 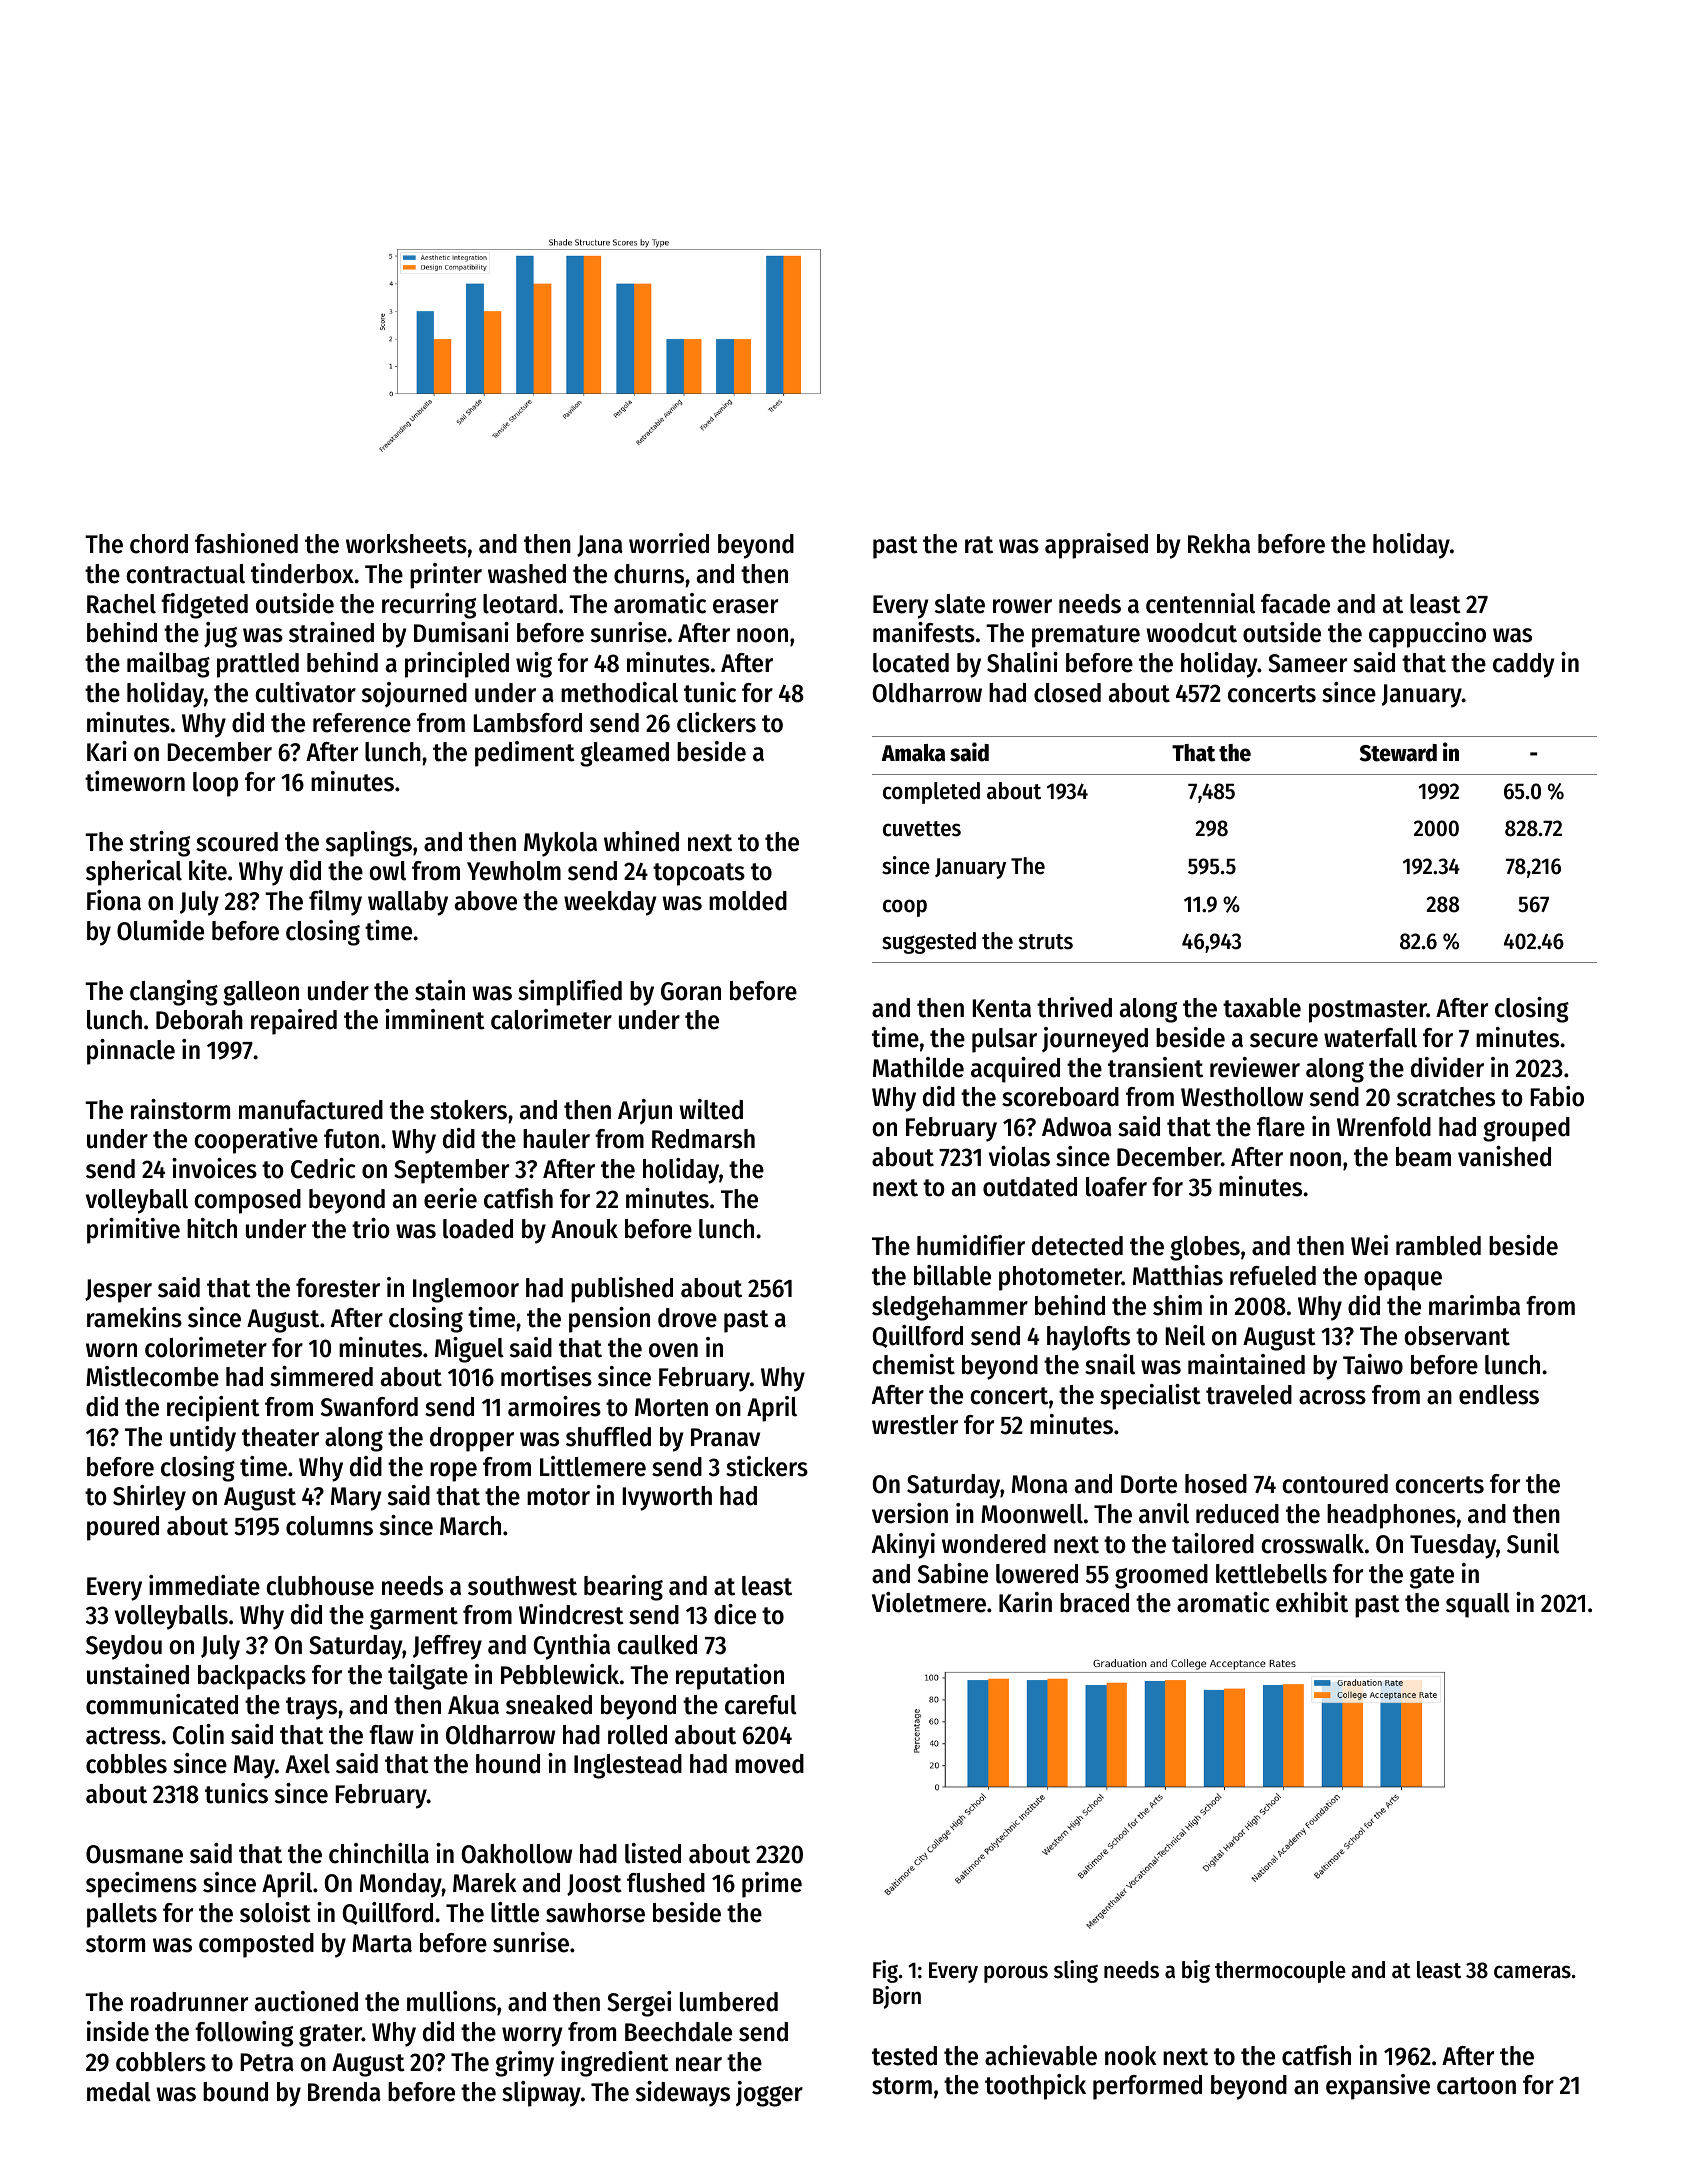 I want to click on Steward, so click(x=1398, y=753).
